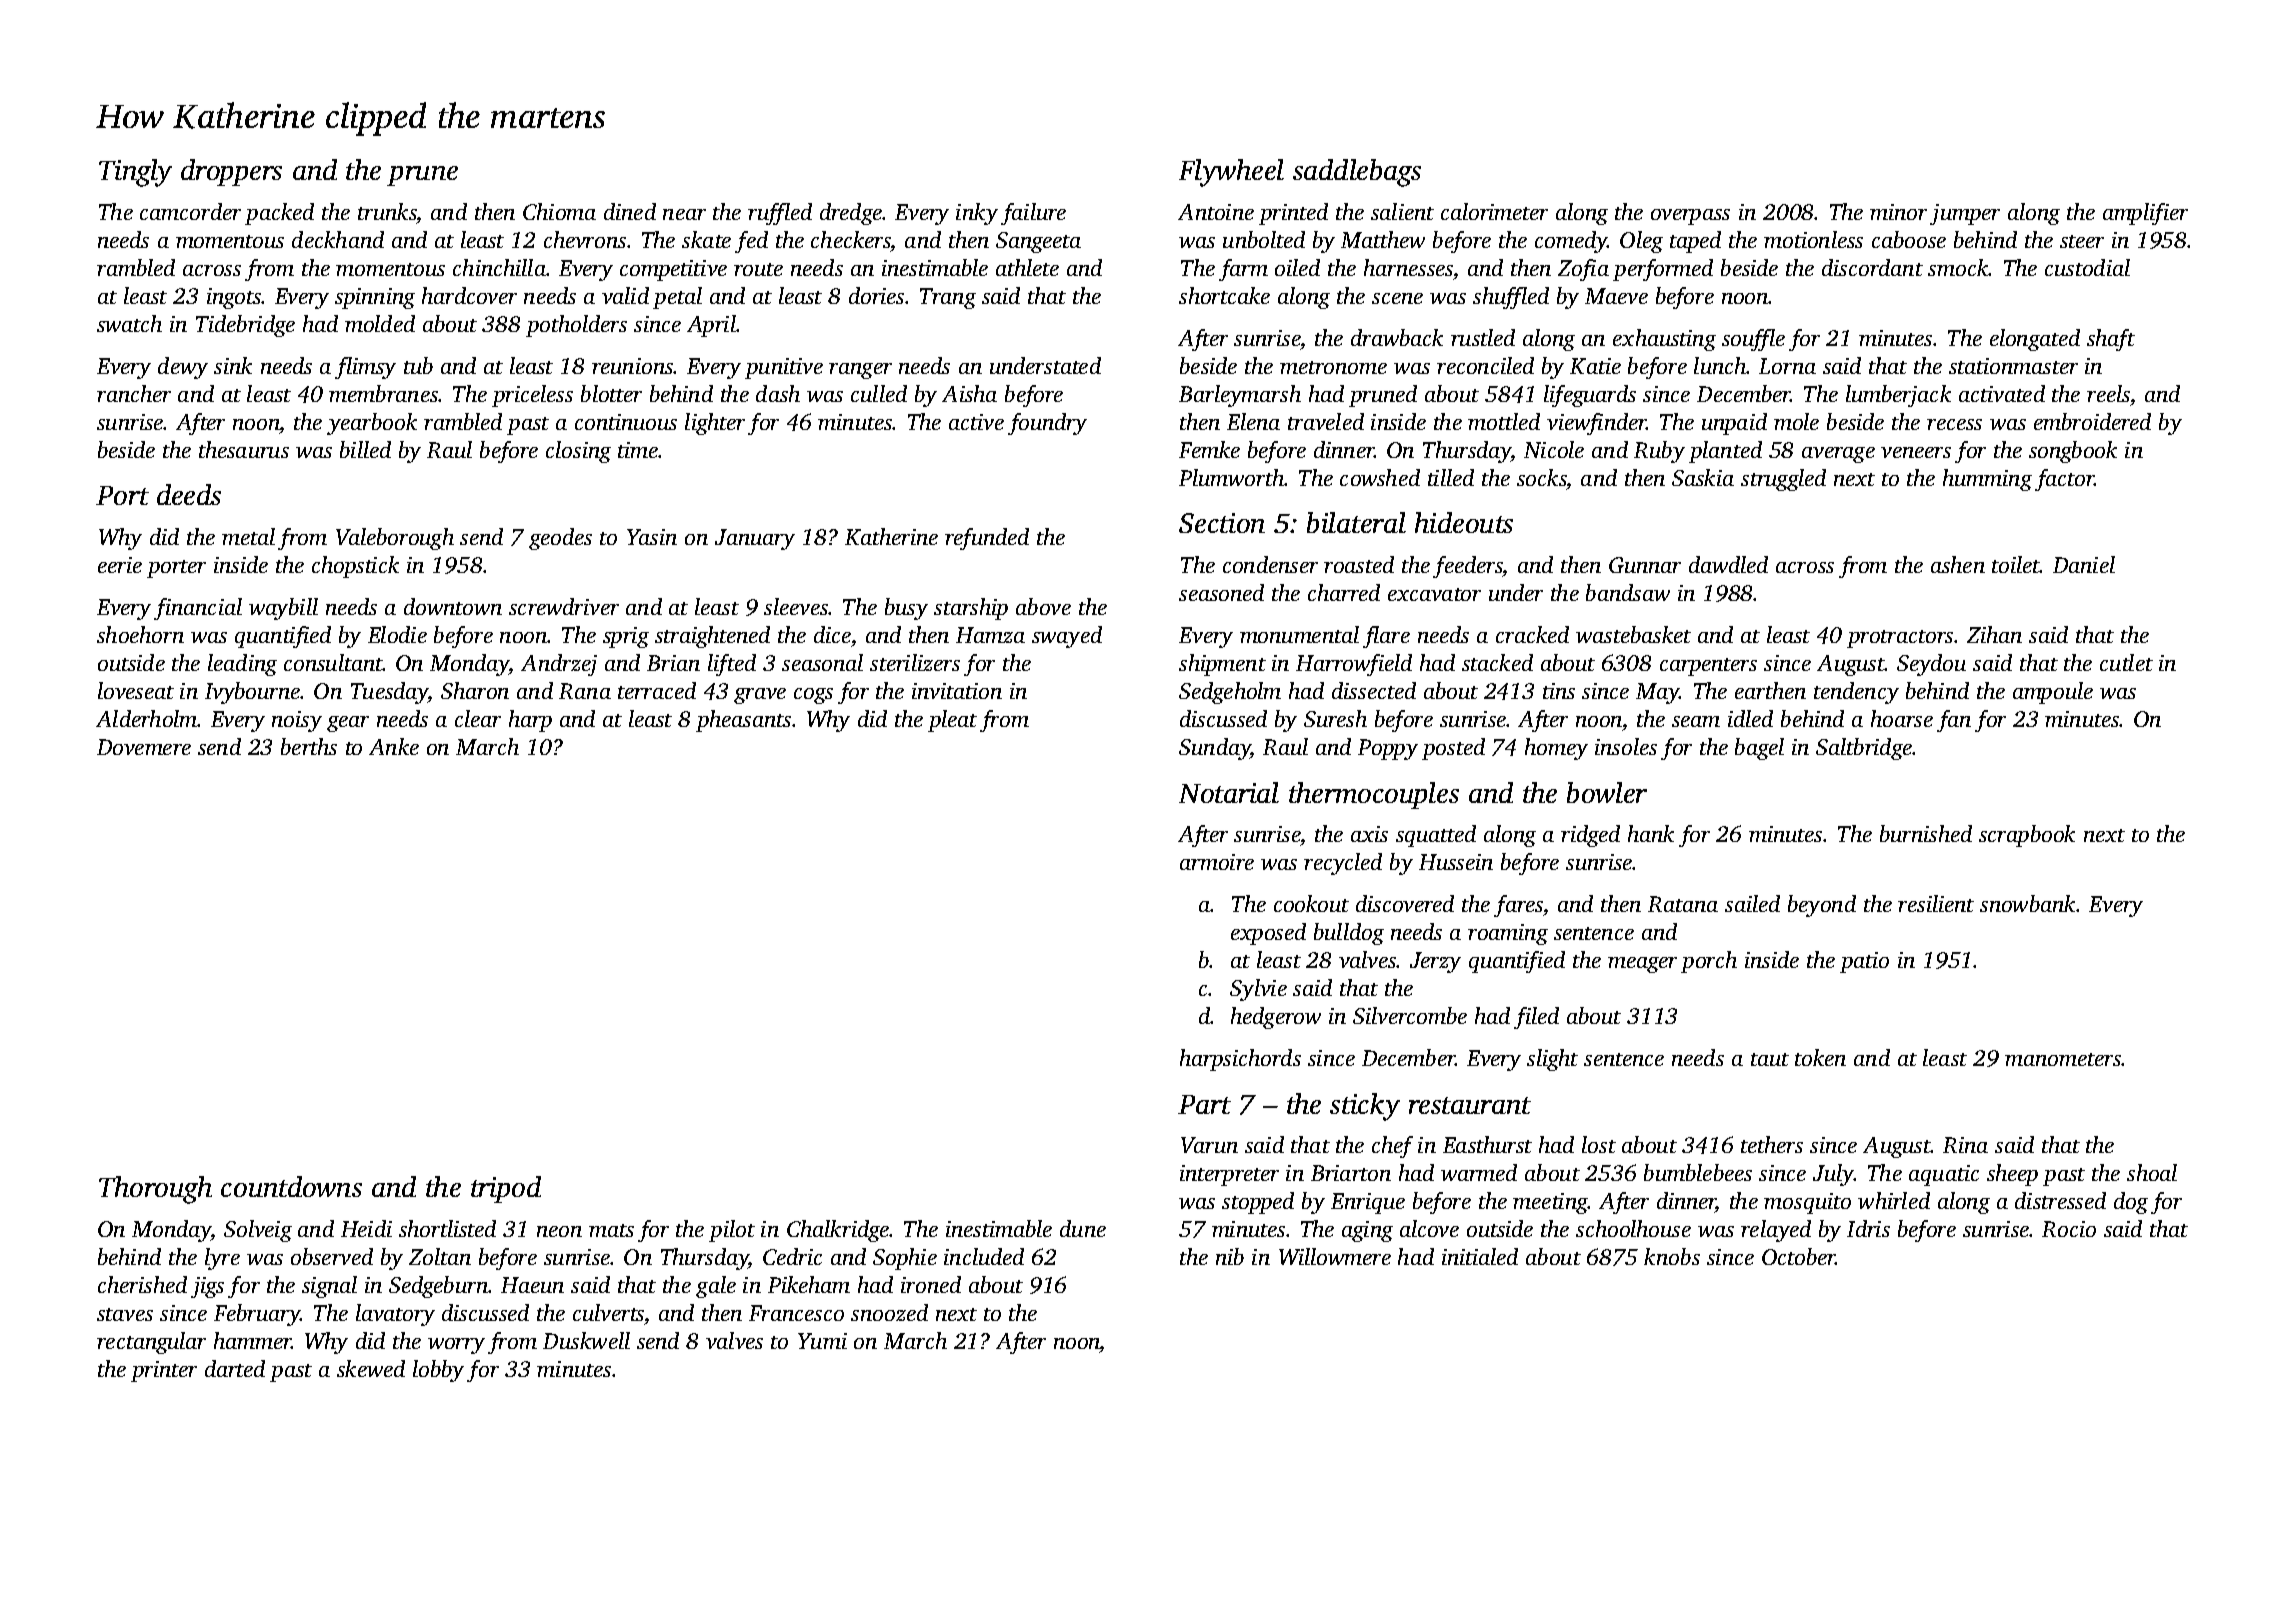 The height and width of the image is (1620, 2292). I want to click on printer, so click(164, 1371).
